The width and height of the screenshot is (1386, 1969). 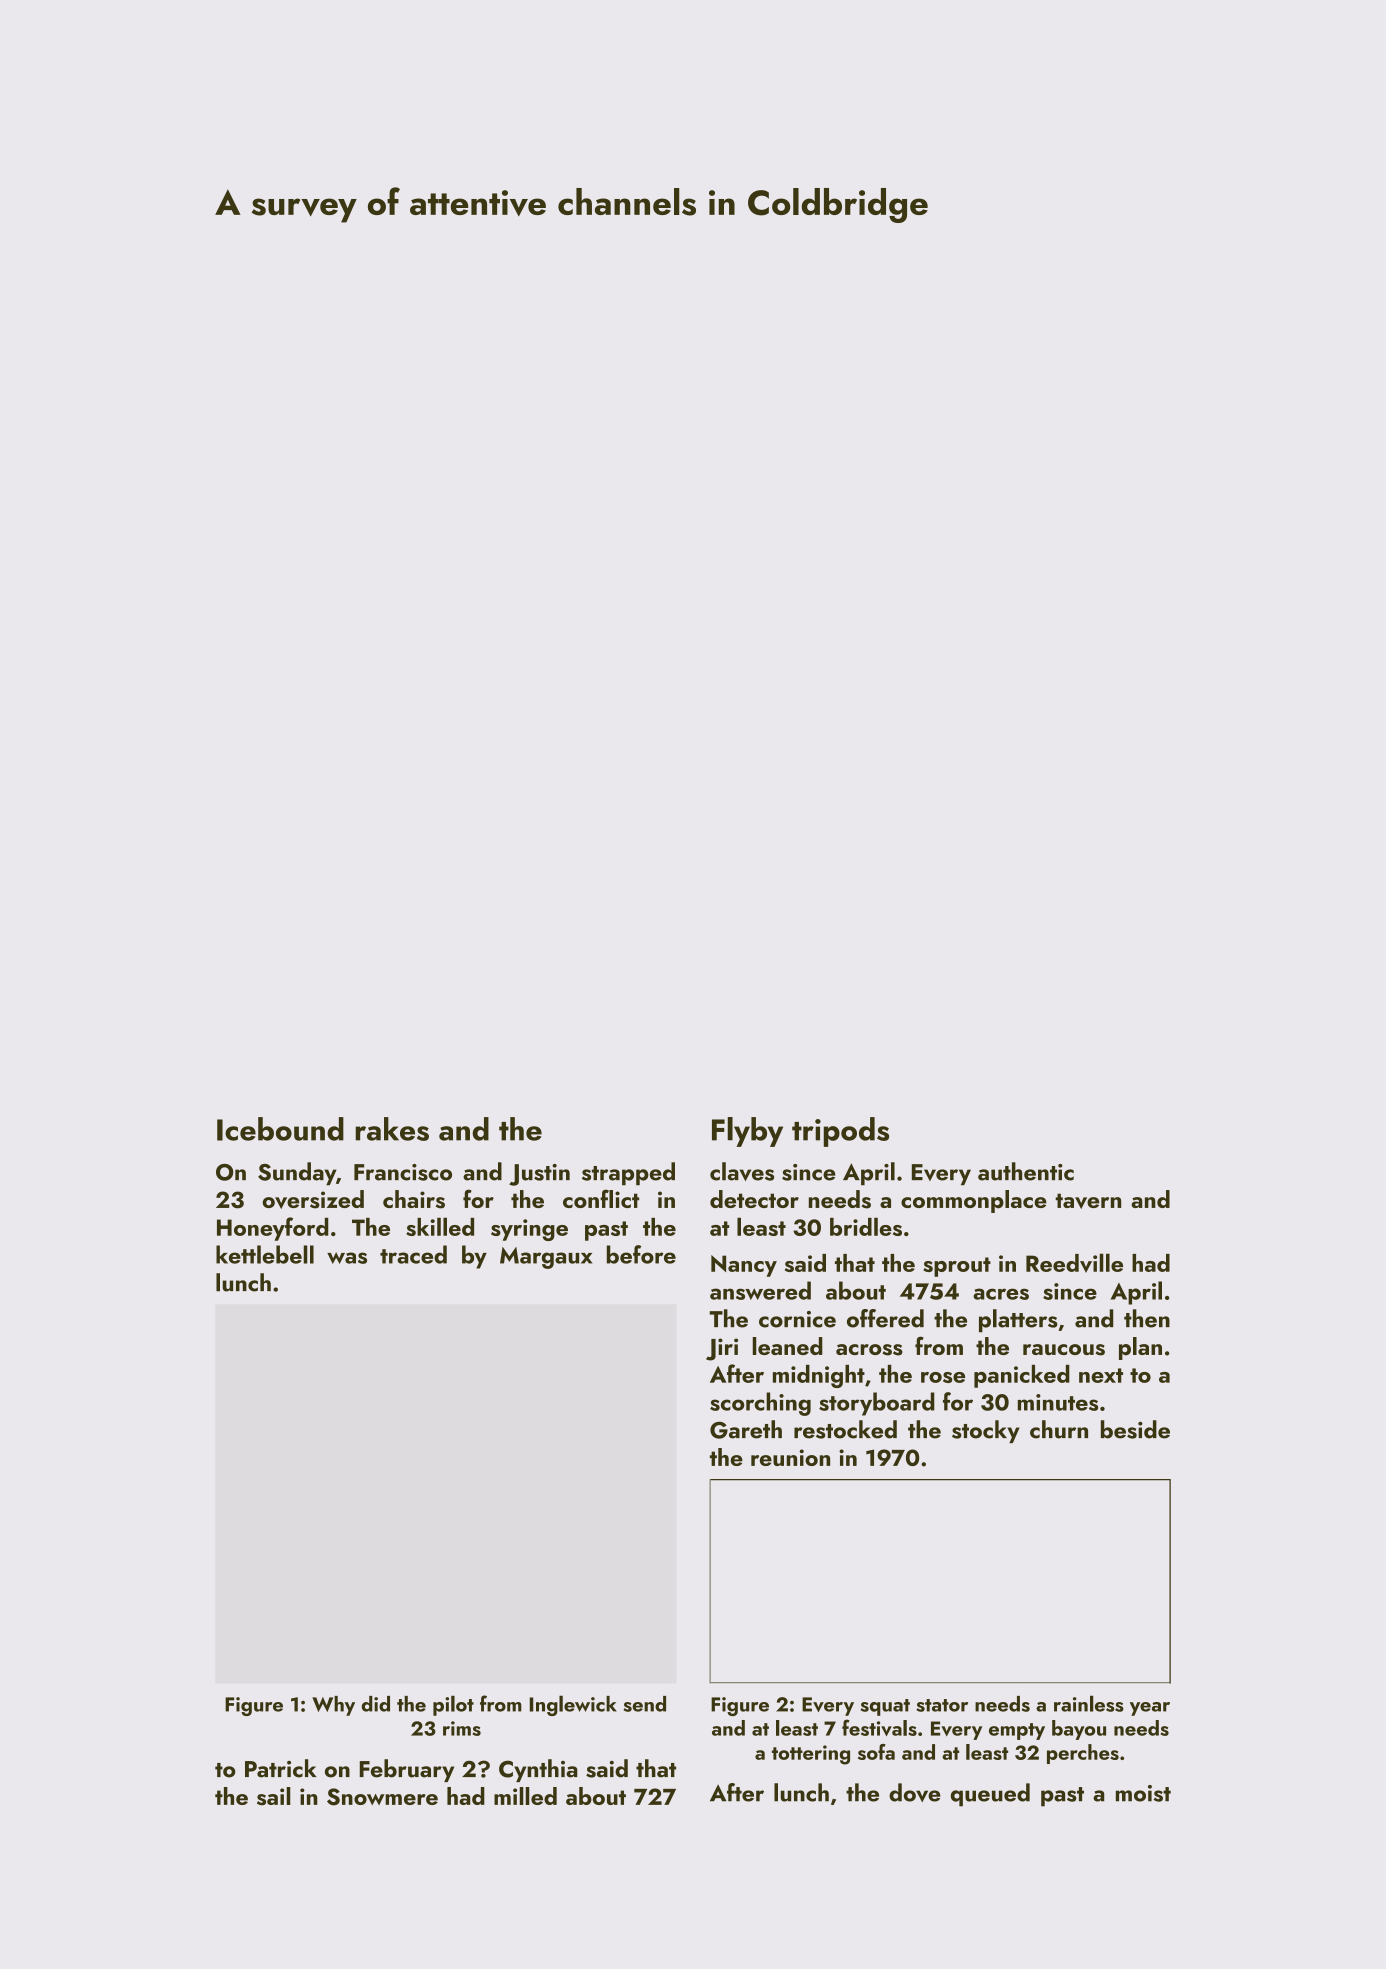 What do you see at coordinates (280, 1129) in the screenshot?
I see `Icebound` at bounding box center [280, 1129].
